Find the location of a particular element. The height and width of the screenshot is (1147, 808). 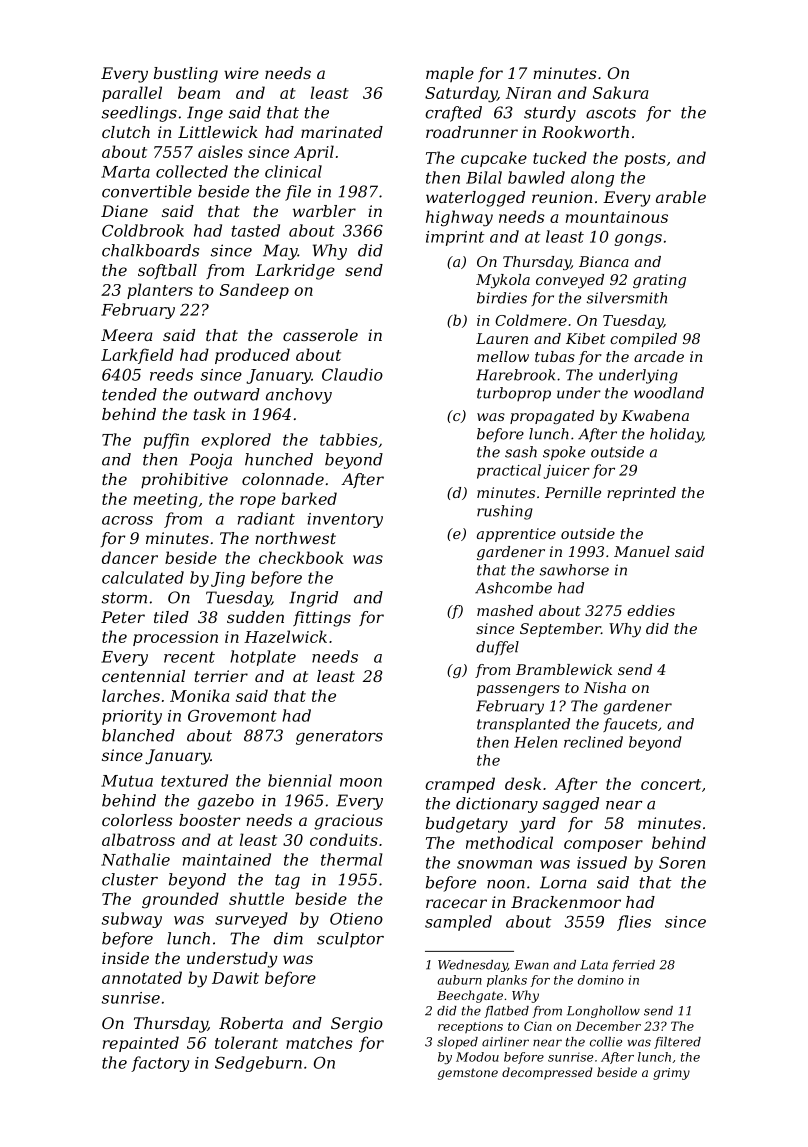

holiday is located at coordinates (676, 435).
